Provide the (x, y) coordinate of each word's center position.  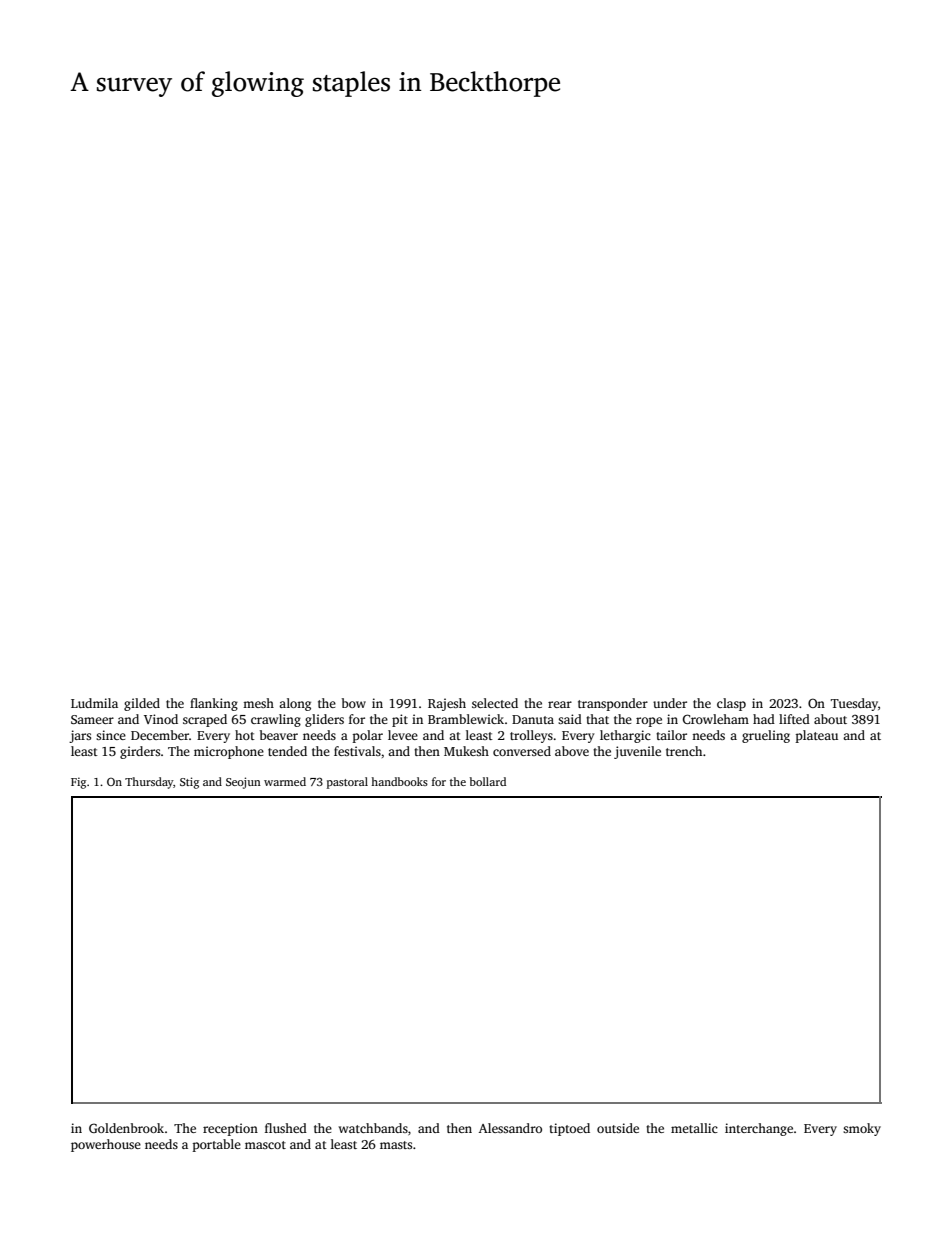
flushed (286, 1128)
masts (396, 1145)
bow (354, 703)
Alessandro (510, 1128)
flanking (214, 704)
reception (230, 1129)
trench (684, 751)
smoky (862, 1129)
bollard (488, 781)
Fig (78, 783)
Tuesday (854, 704)
